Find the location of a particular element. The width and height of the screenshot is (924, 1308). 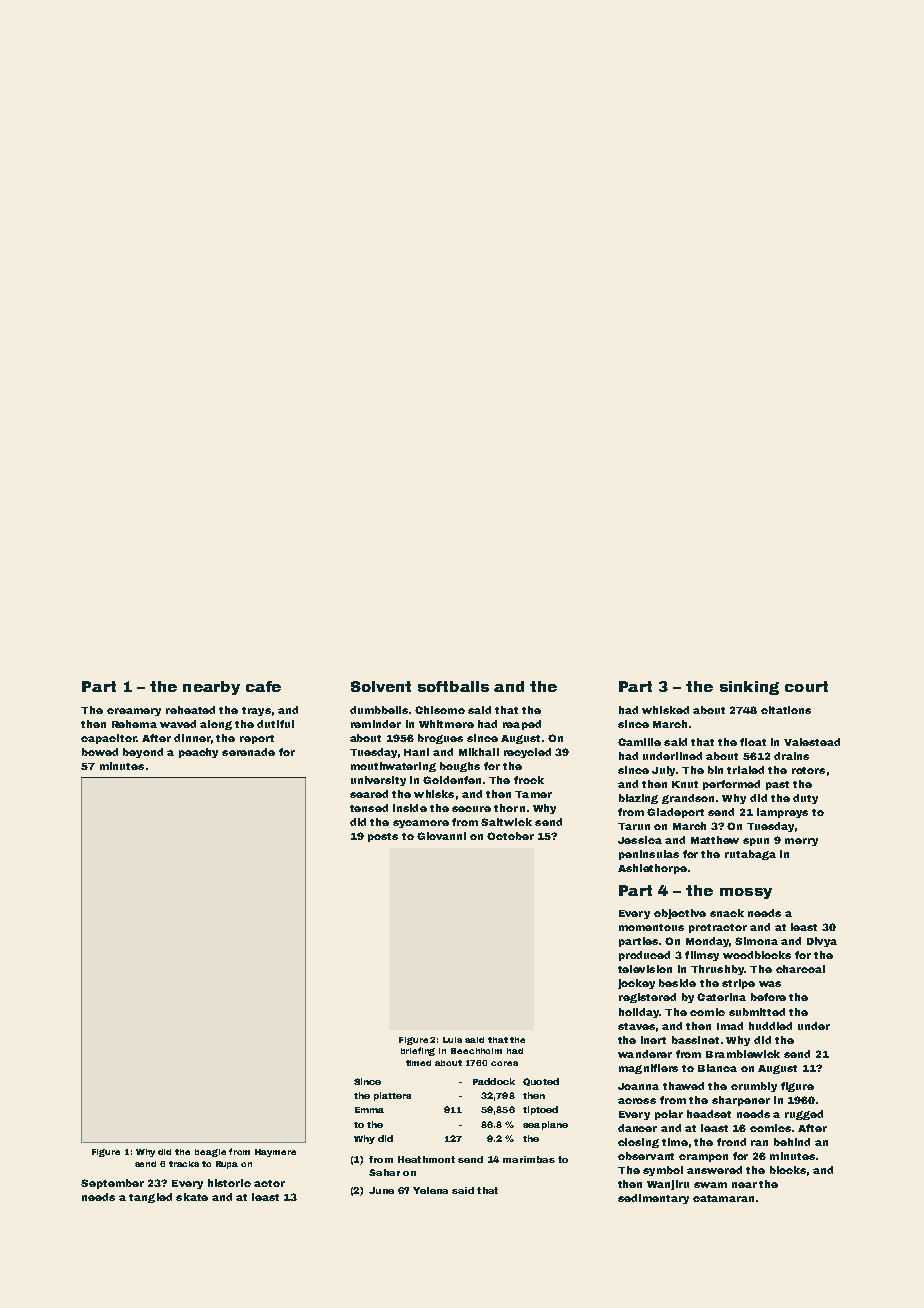

posts is located at coordinates (383, 837).
